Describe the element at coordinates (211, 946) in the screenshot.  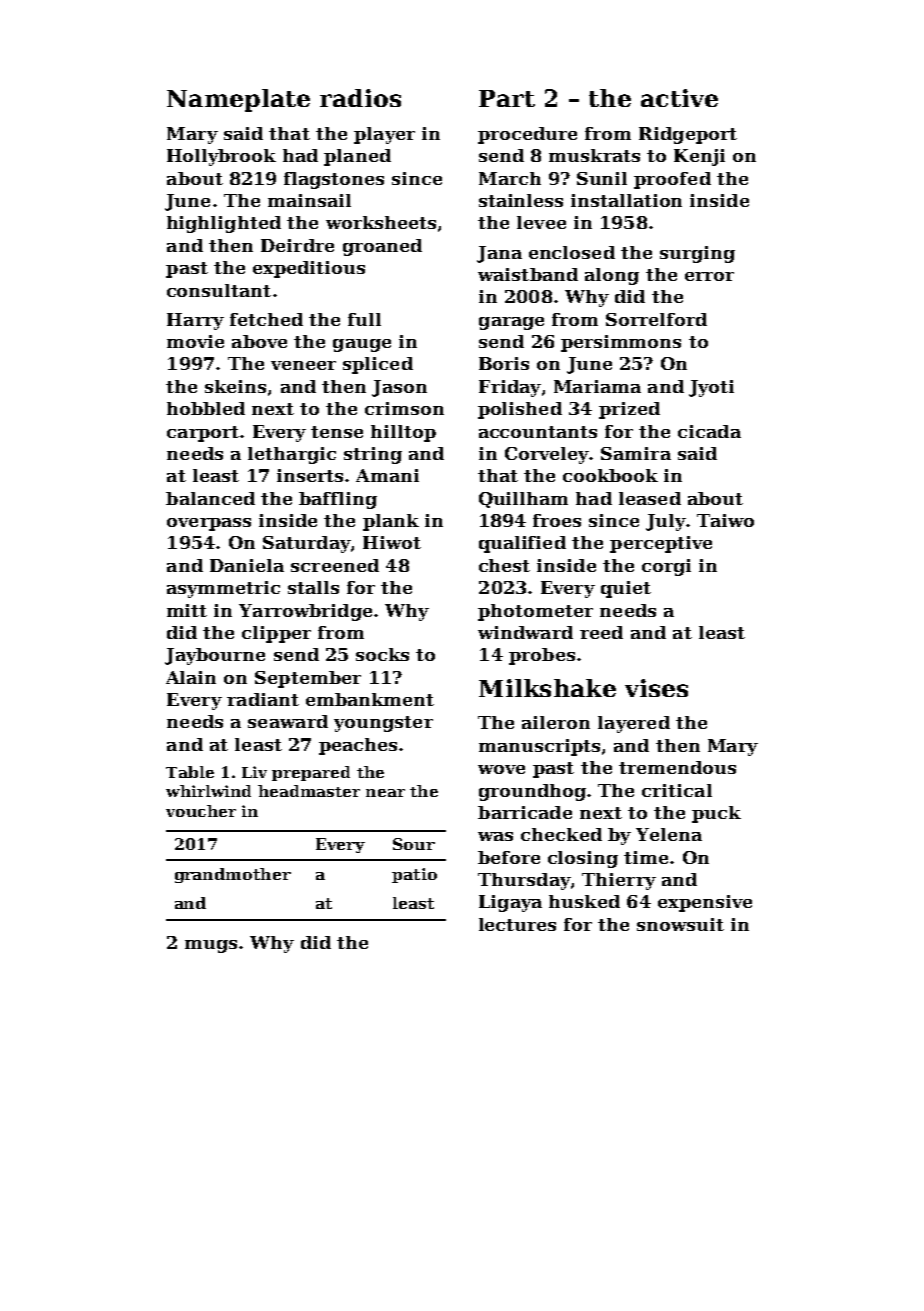
I see `mugs` at that location.
